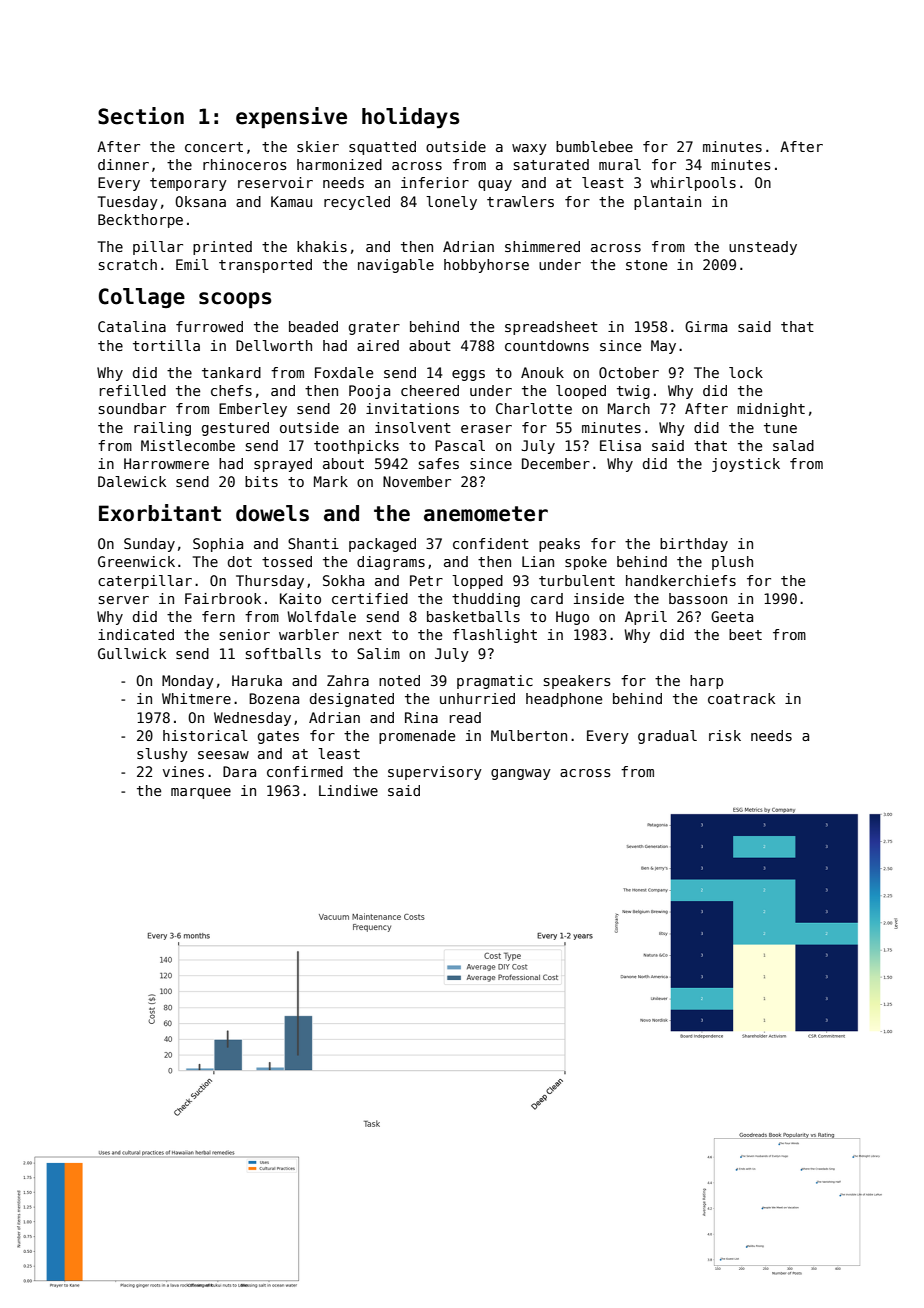 The width and height of the screenshot is (924, 1308). What do you see at coordinates (725, 735) in the screenshot?
I see `risk` at bounding box center [725, 735].
